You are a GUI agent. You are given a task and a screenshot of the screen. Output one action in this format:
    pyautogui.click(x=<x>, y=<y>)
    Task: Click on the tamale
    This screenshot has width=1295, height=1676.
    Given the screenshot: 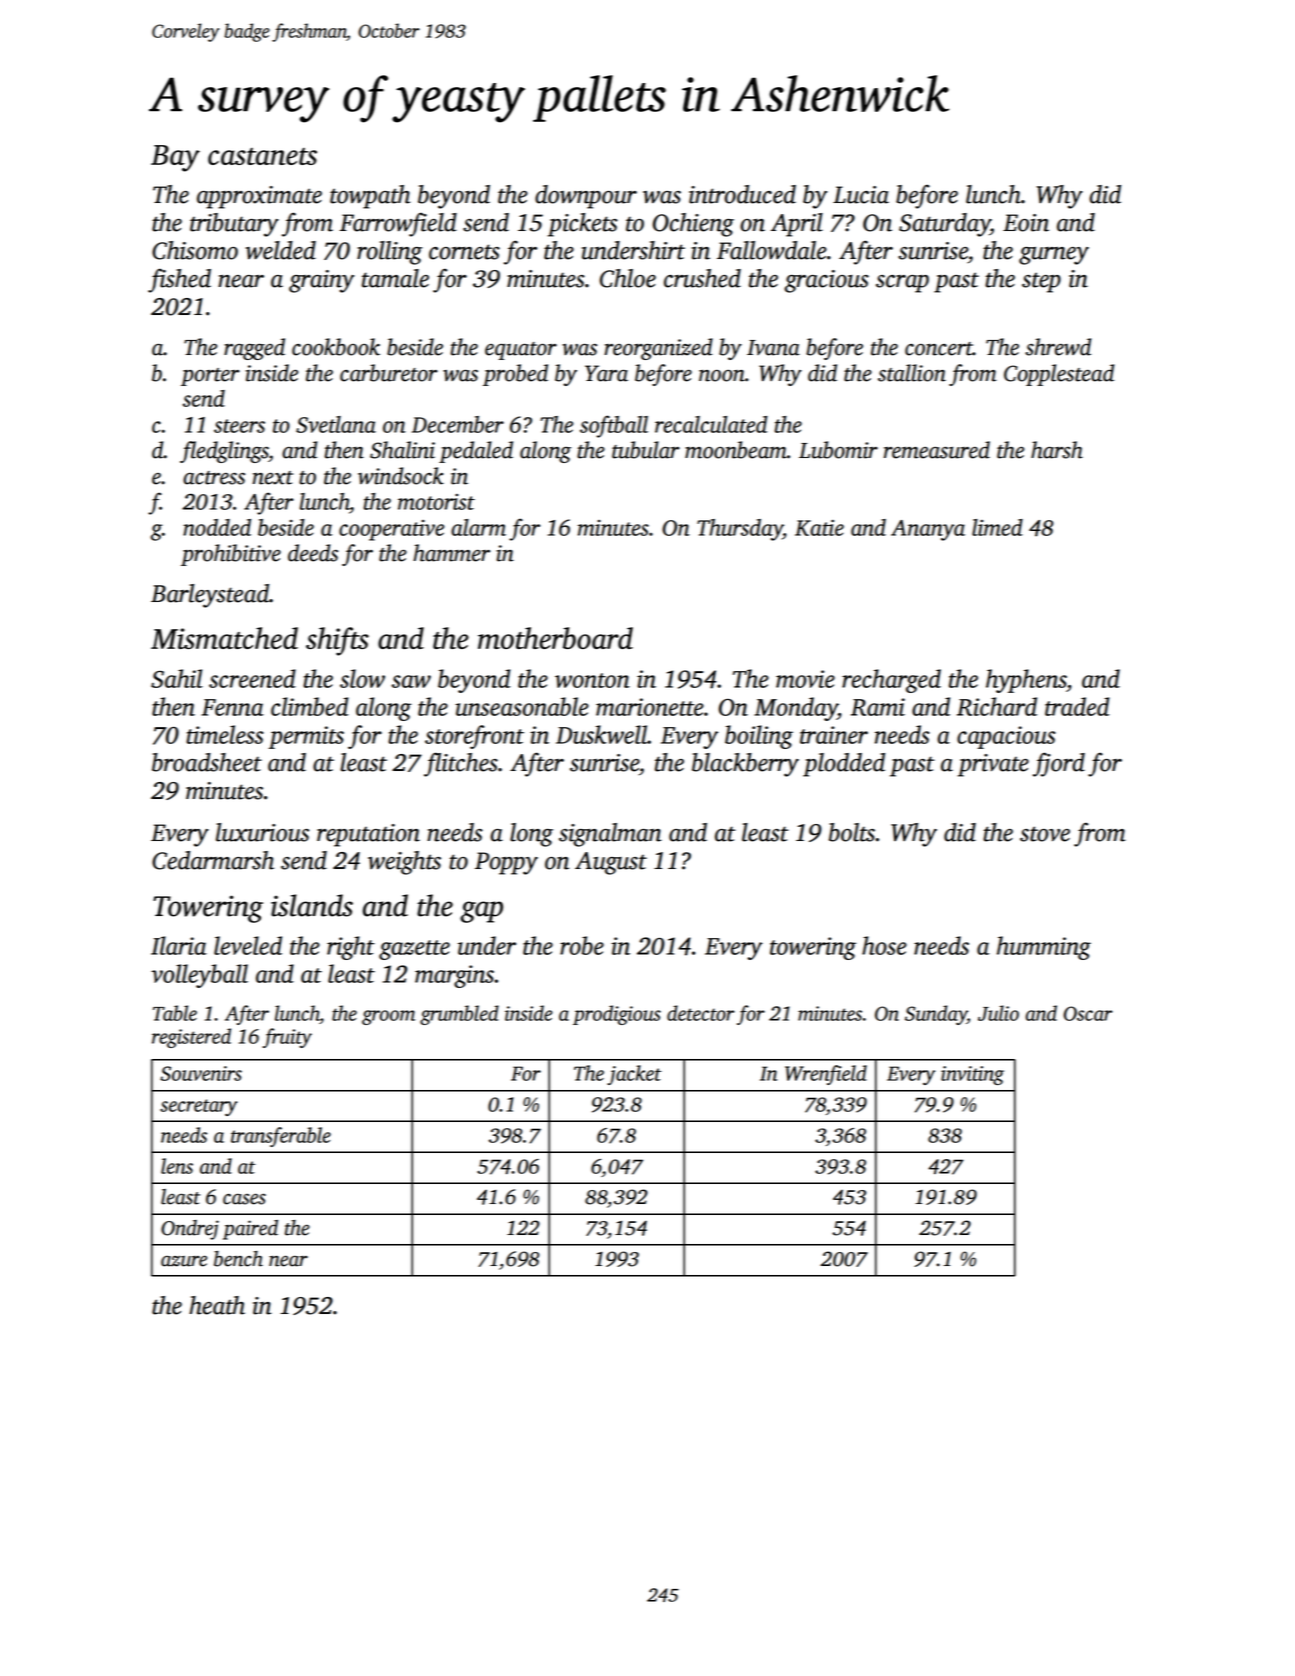 What is the action you would take?
    pyautogui.click(x=395, y=278)
